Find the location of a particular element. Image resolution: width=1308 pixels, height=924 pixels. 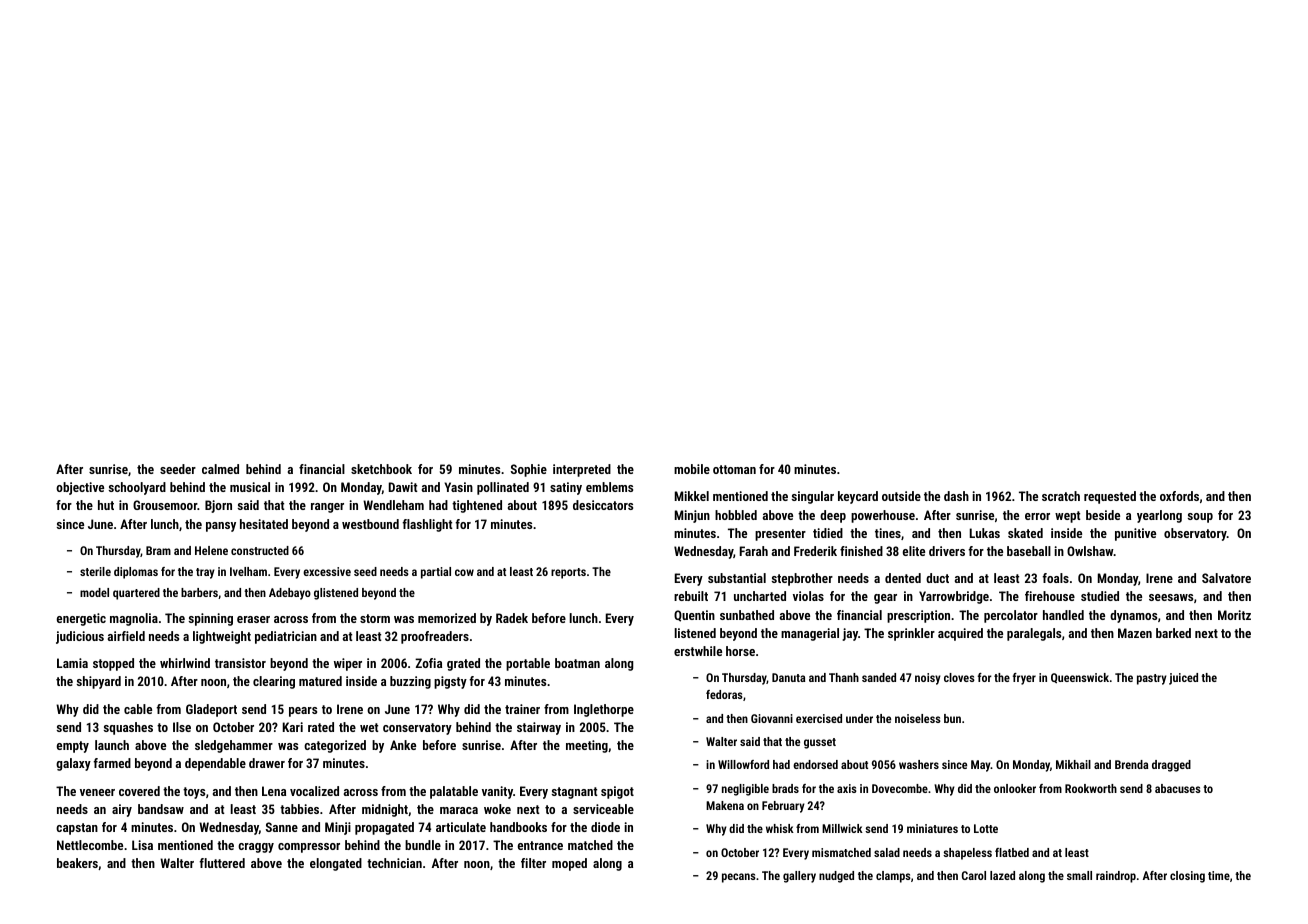

midnight is located at coordinates (385, 810).
